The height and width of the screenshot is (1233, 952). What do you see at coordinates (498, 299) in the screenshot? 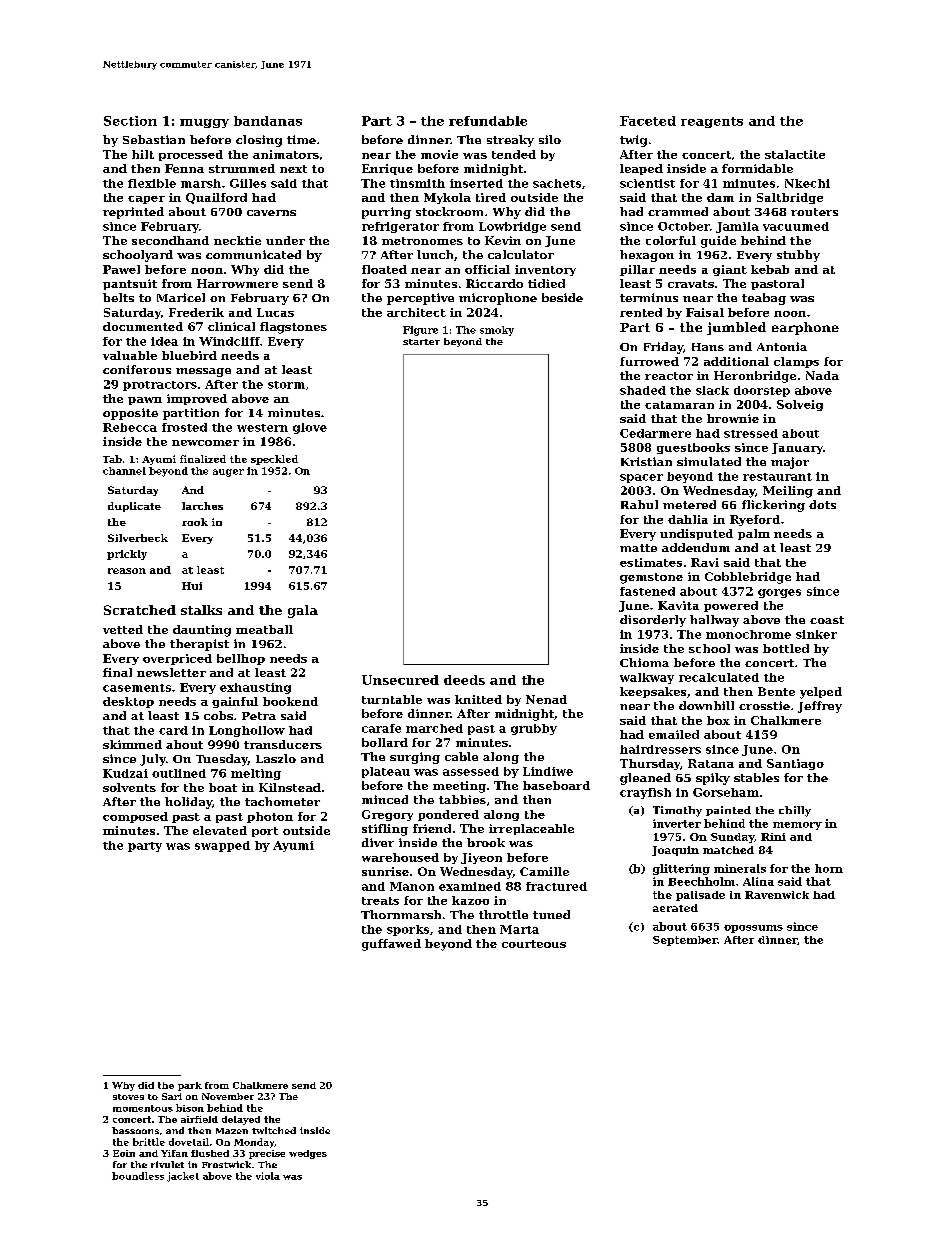
I see `microphone` at bounding box center [498, 299].
